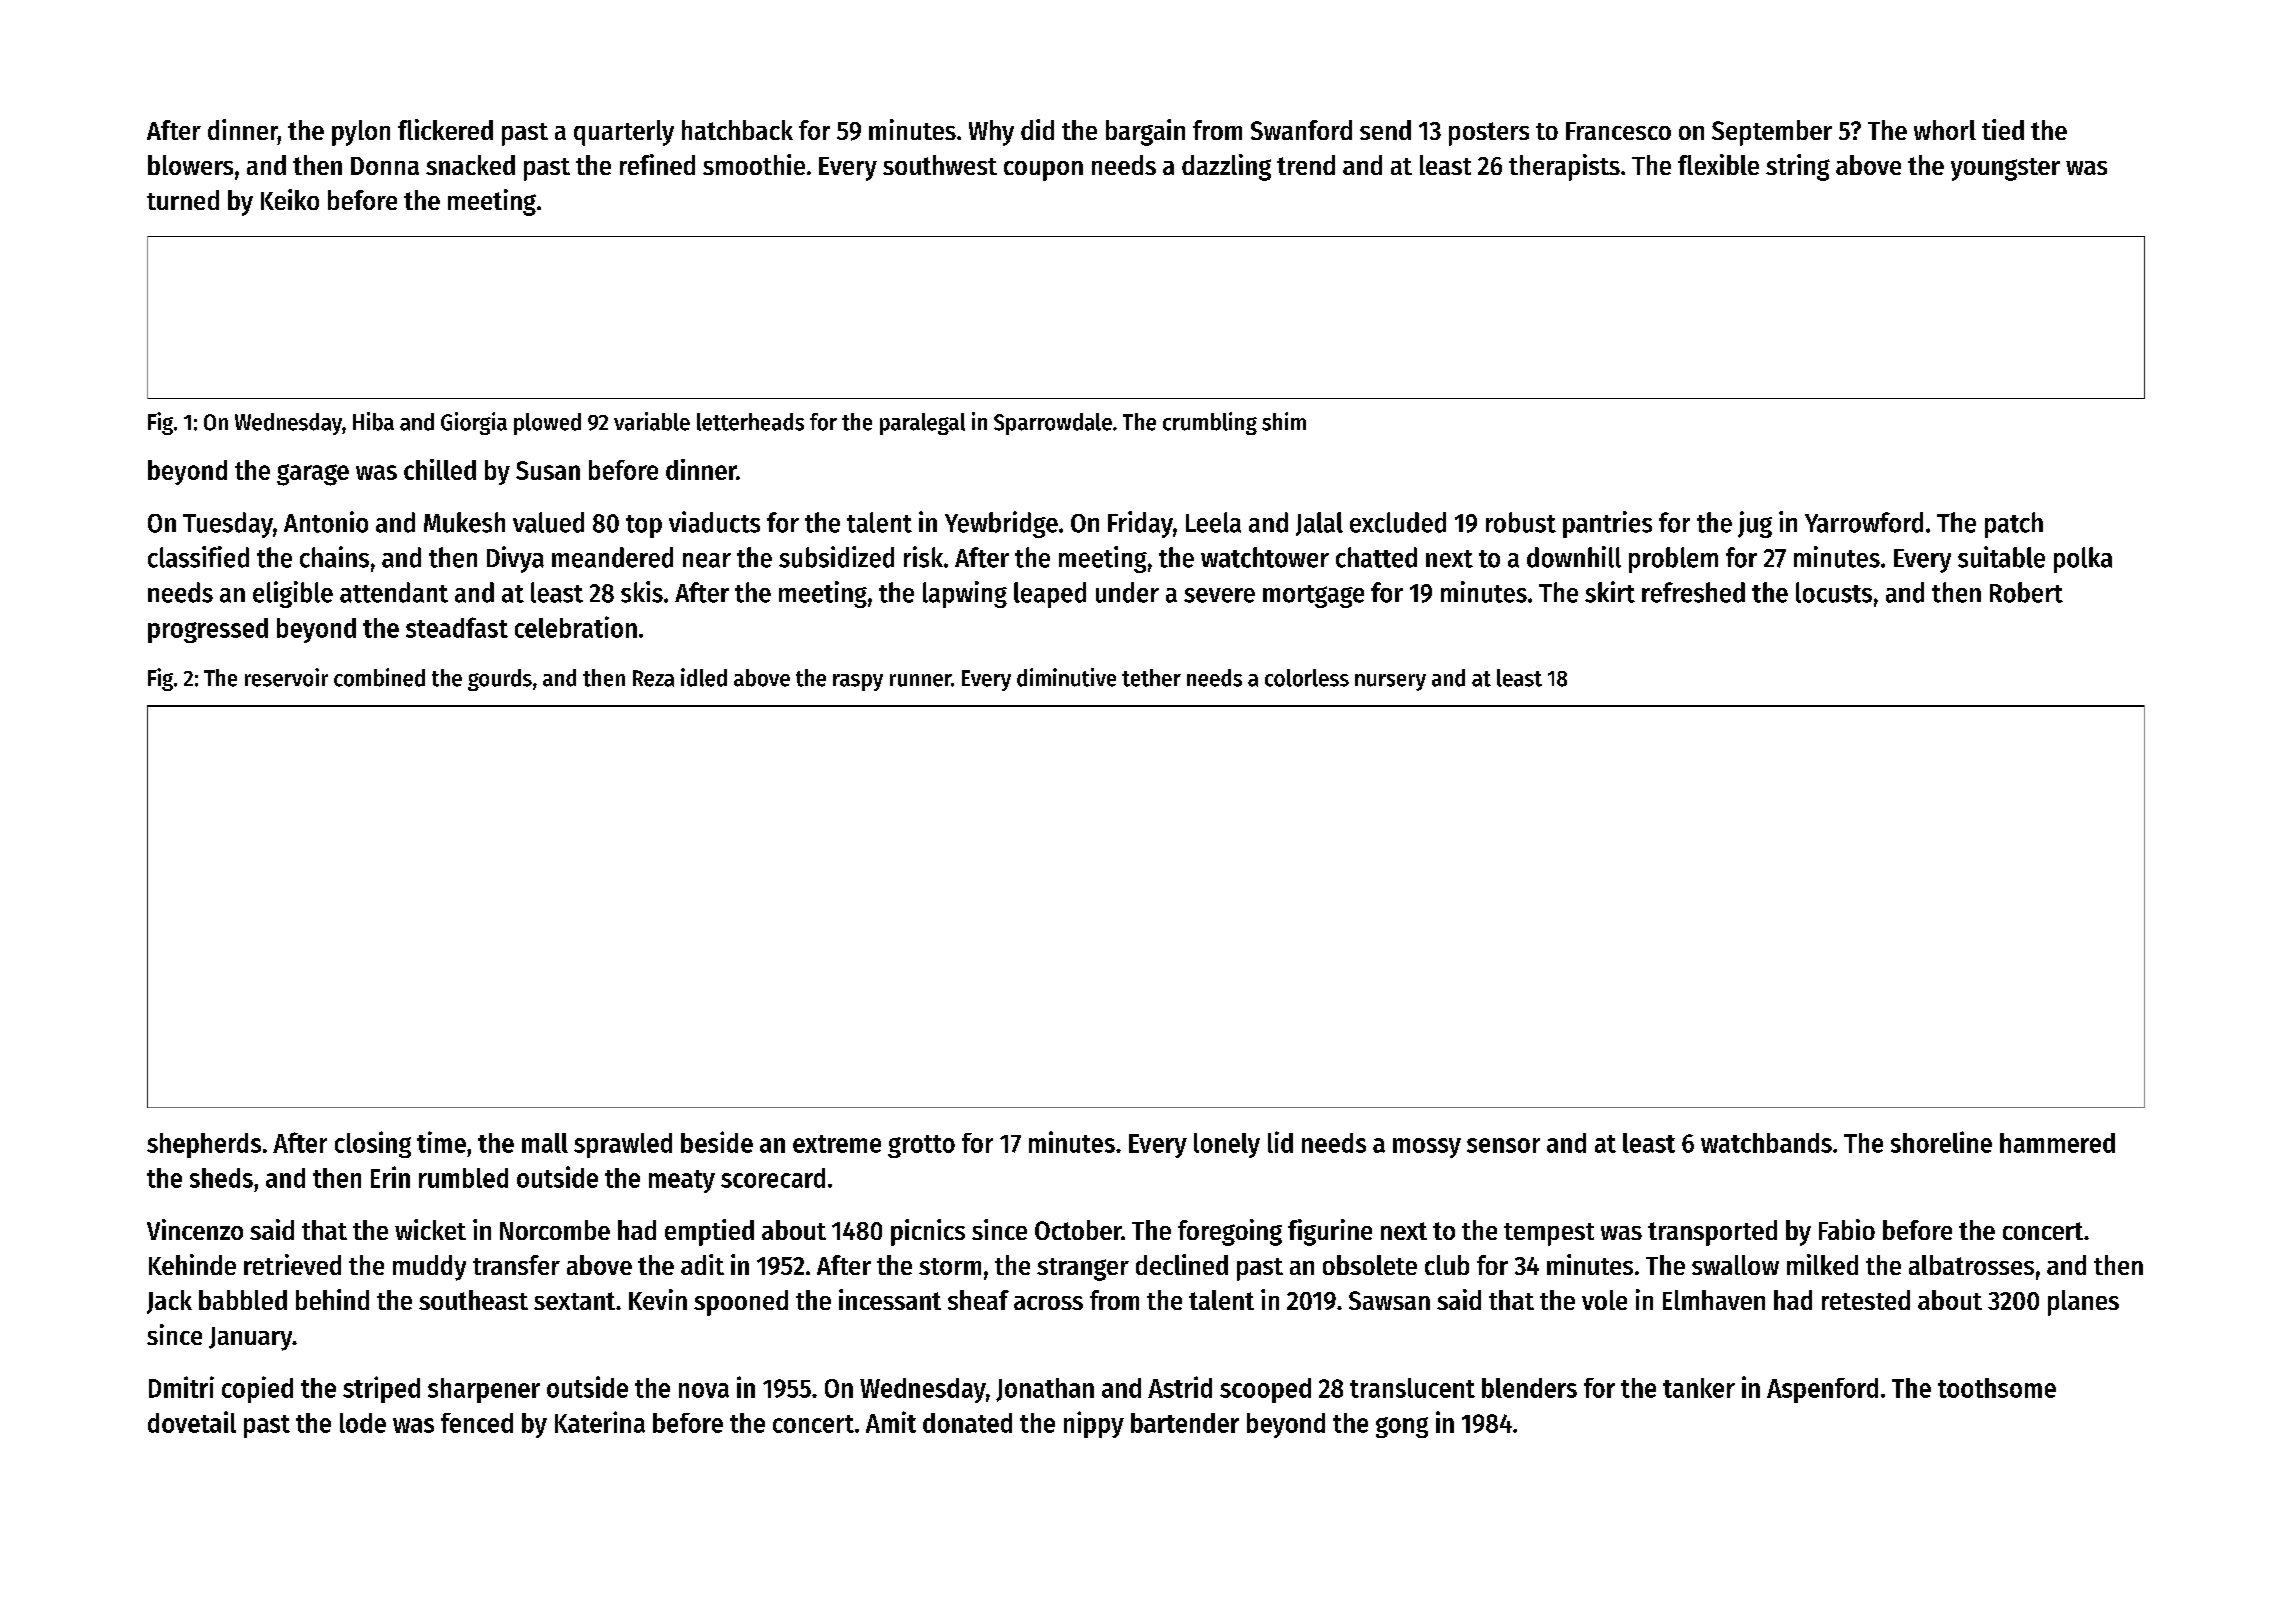 This image has height=1620, width=2292. Describe the element at coordinates (1185, 1423) in the image. I see `bartender` at that location.
